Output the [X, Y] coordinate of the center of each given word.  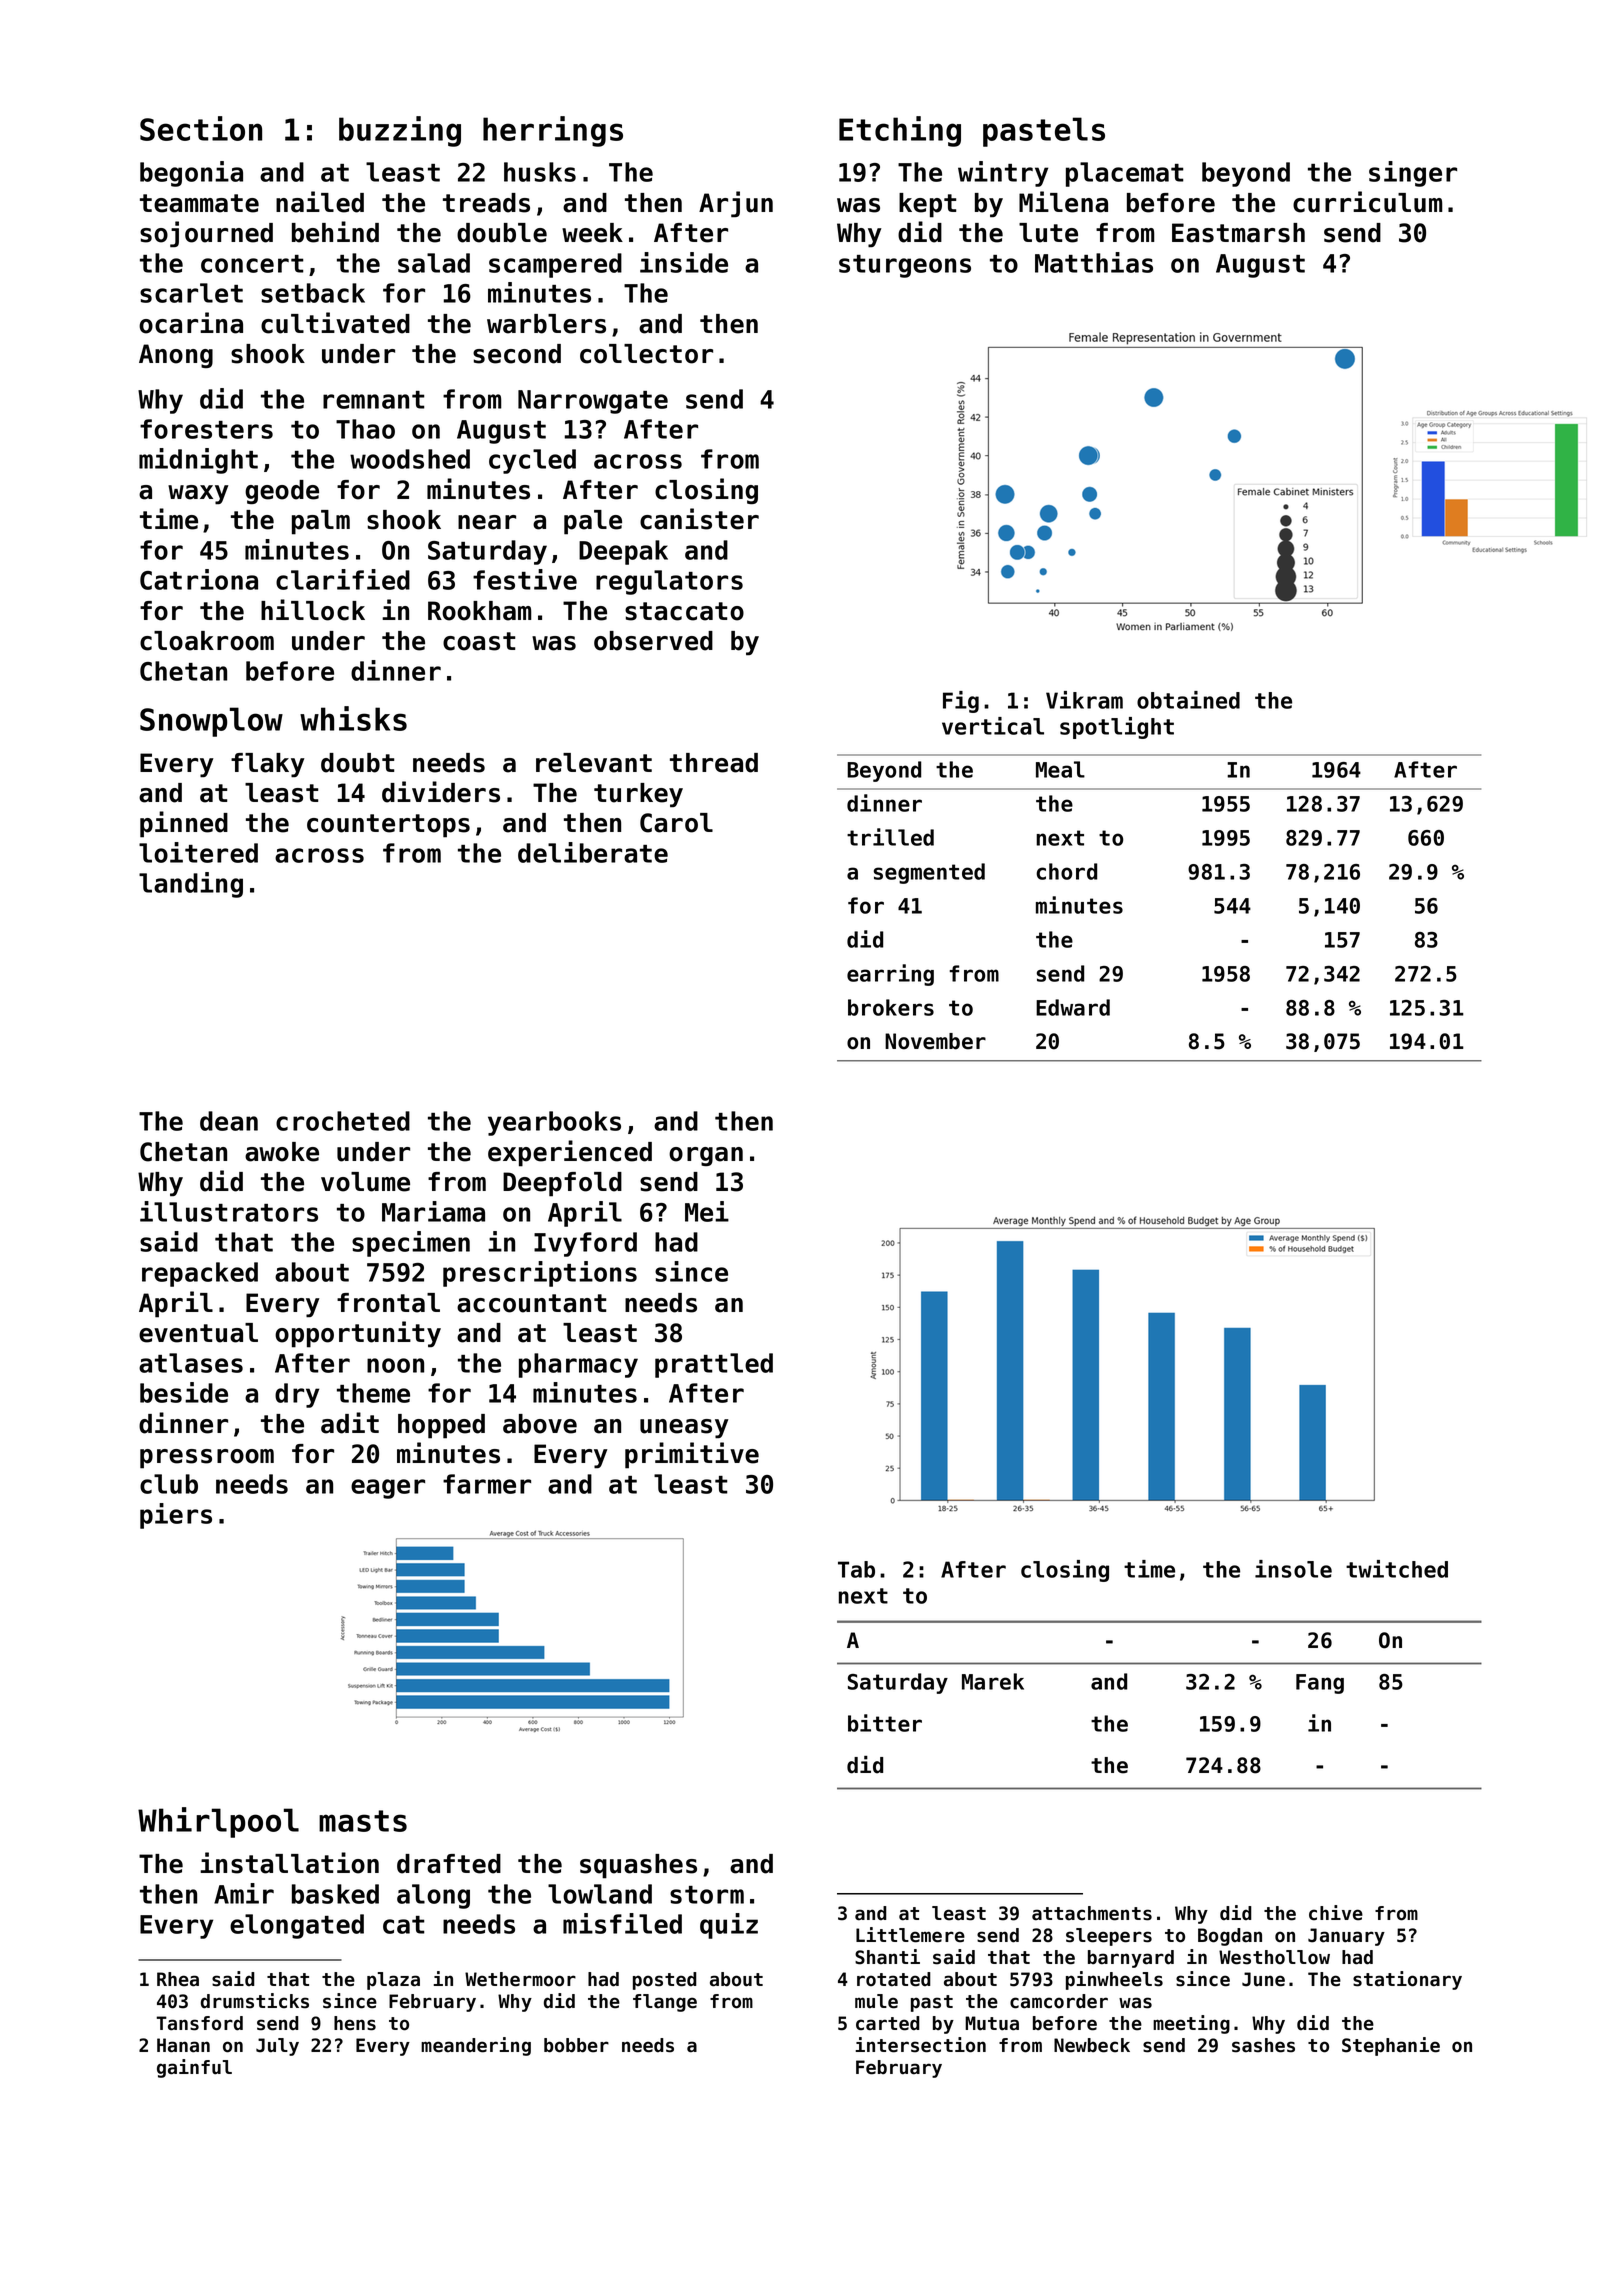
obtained [1188, 700]
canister [699, 519]
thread [714, 763]
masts [363, 1821]
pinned [184, 824]
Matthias [1094, 262]
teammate [199, 203]
